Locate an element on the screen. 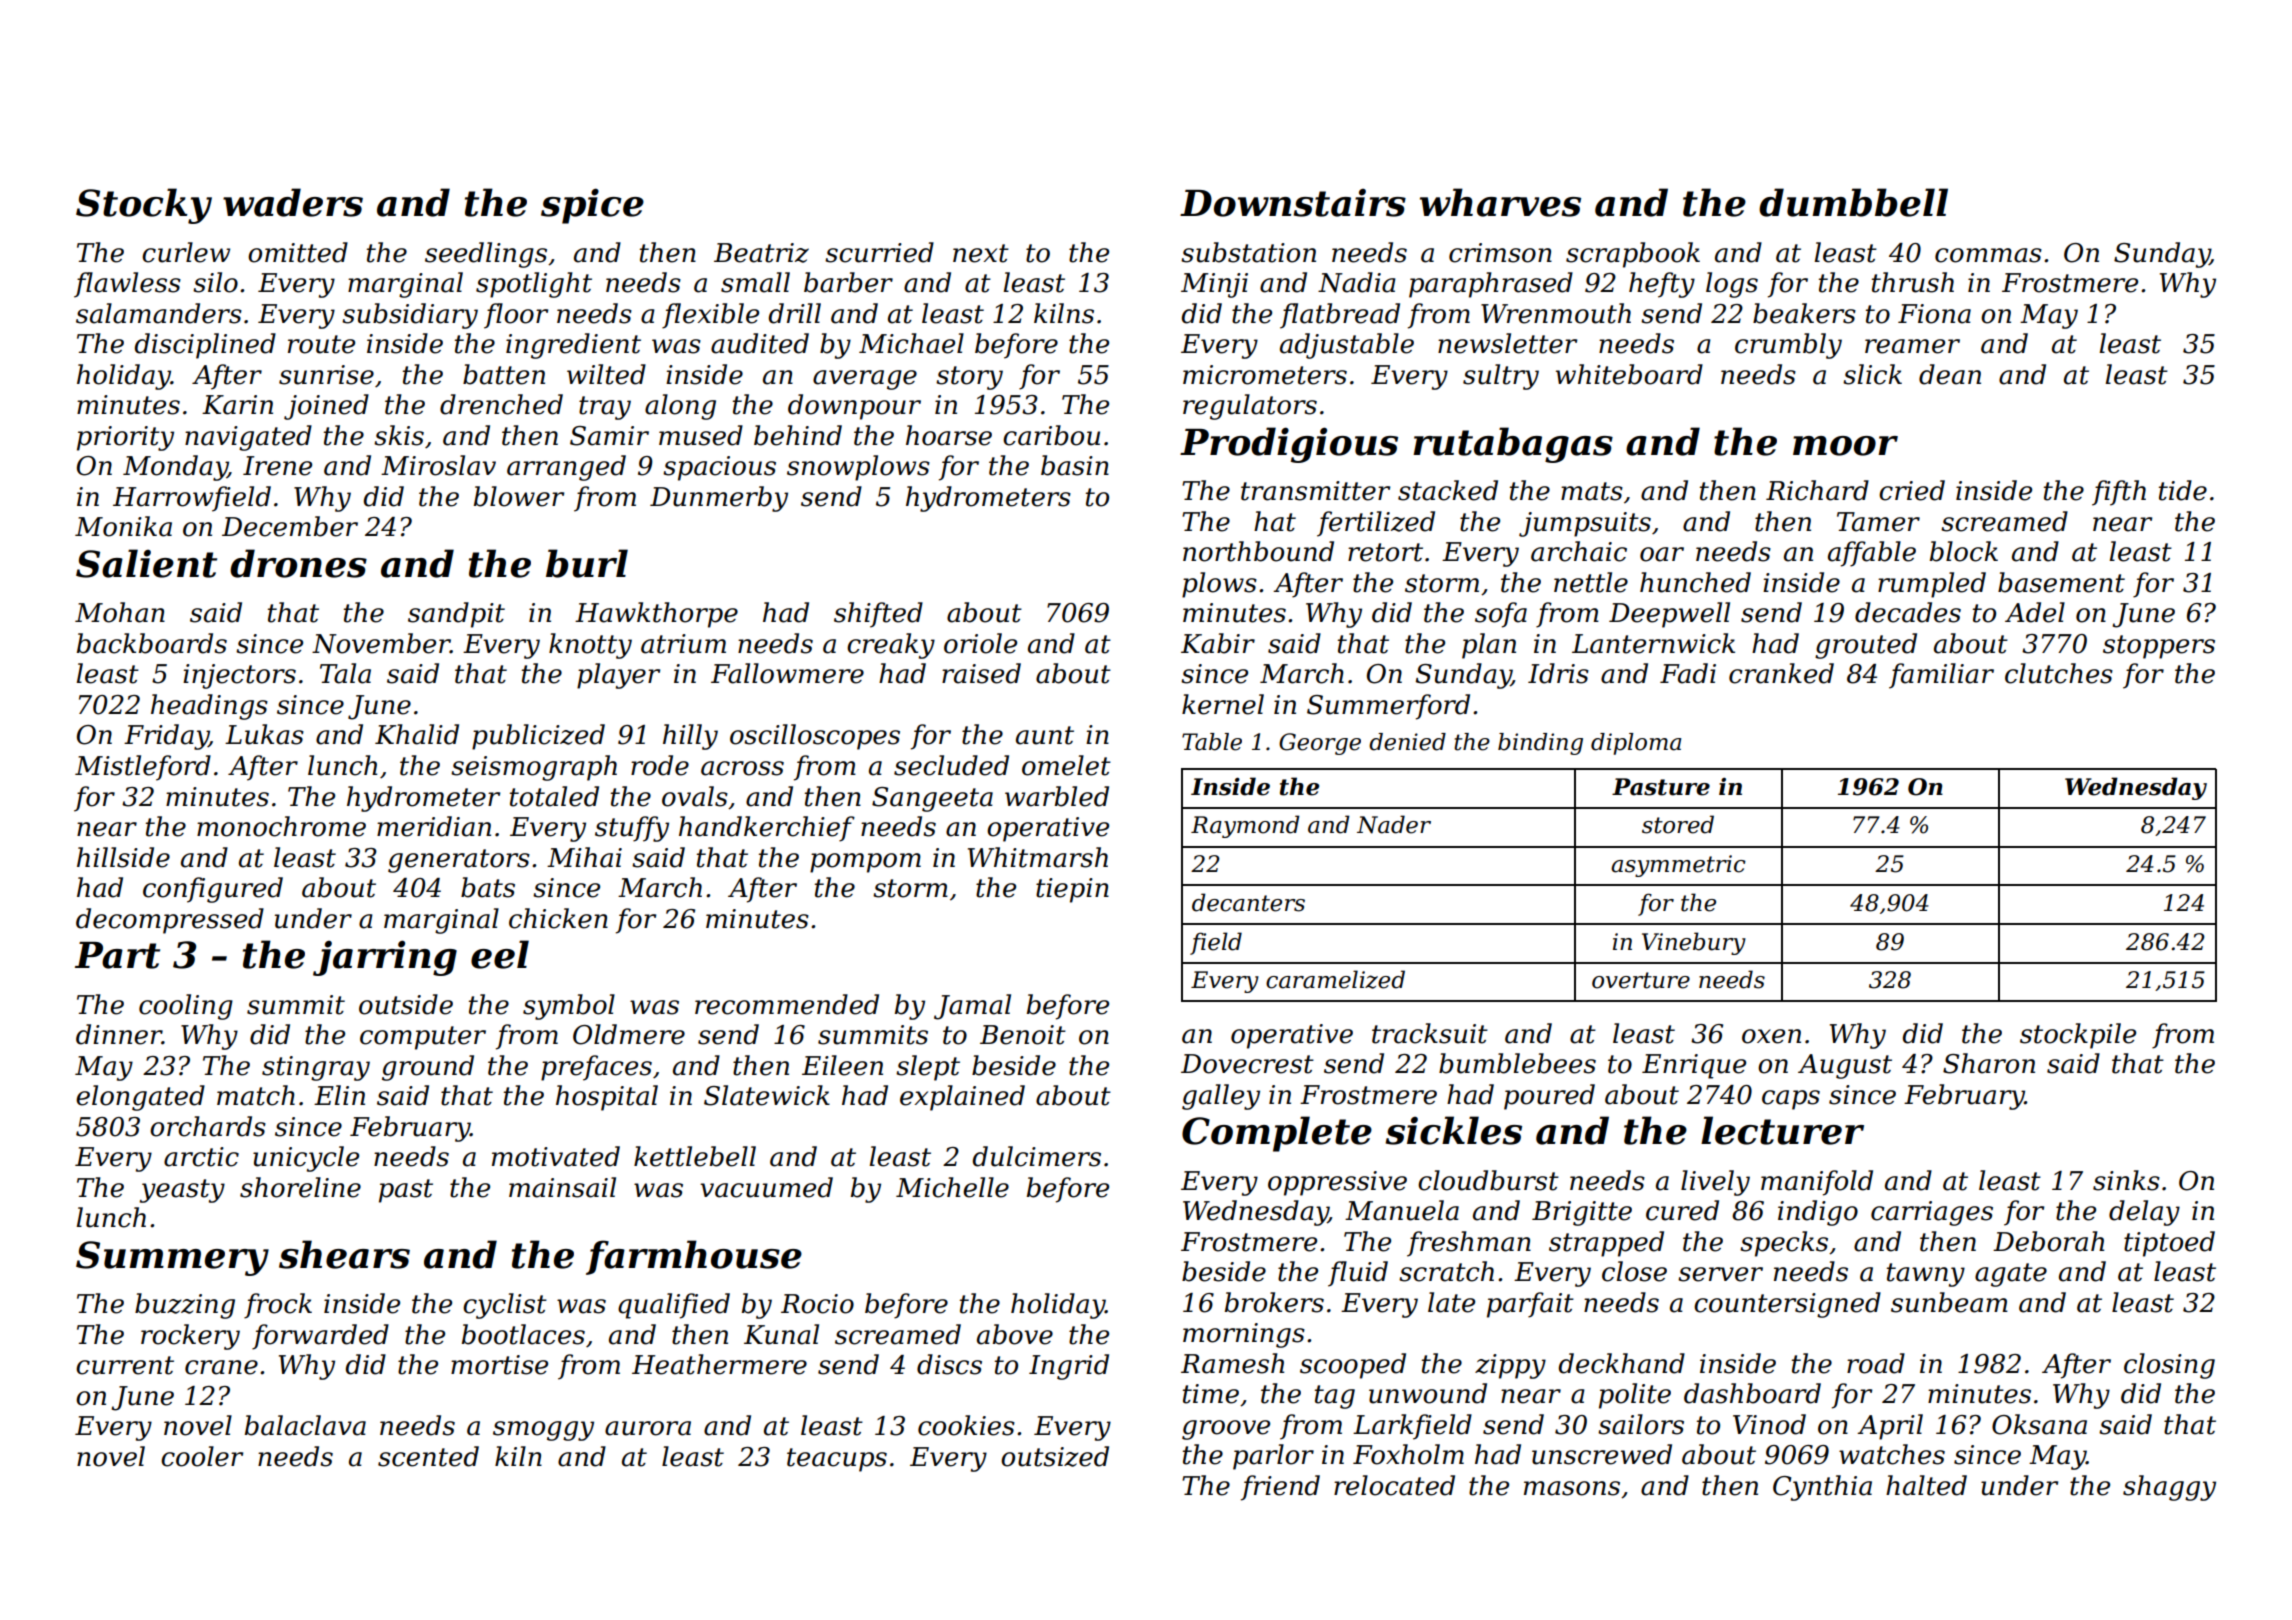 This screenshot has height=1620, width=2292. rode is located at coordinates (660, 765).
